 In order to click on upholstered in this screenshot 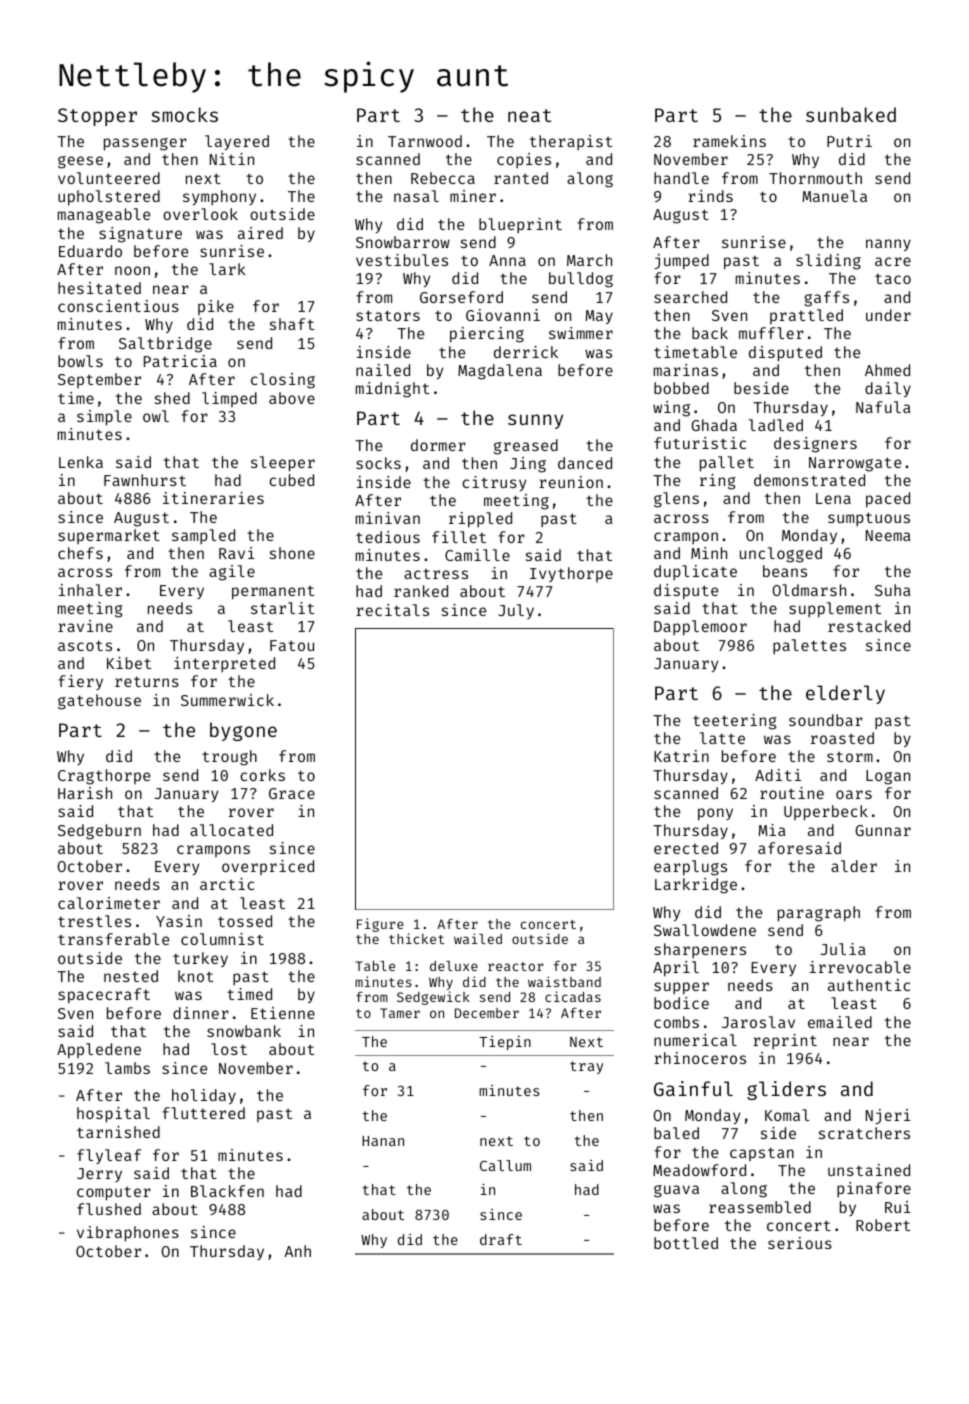, I will do `click(109, 198)`.
